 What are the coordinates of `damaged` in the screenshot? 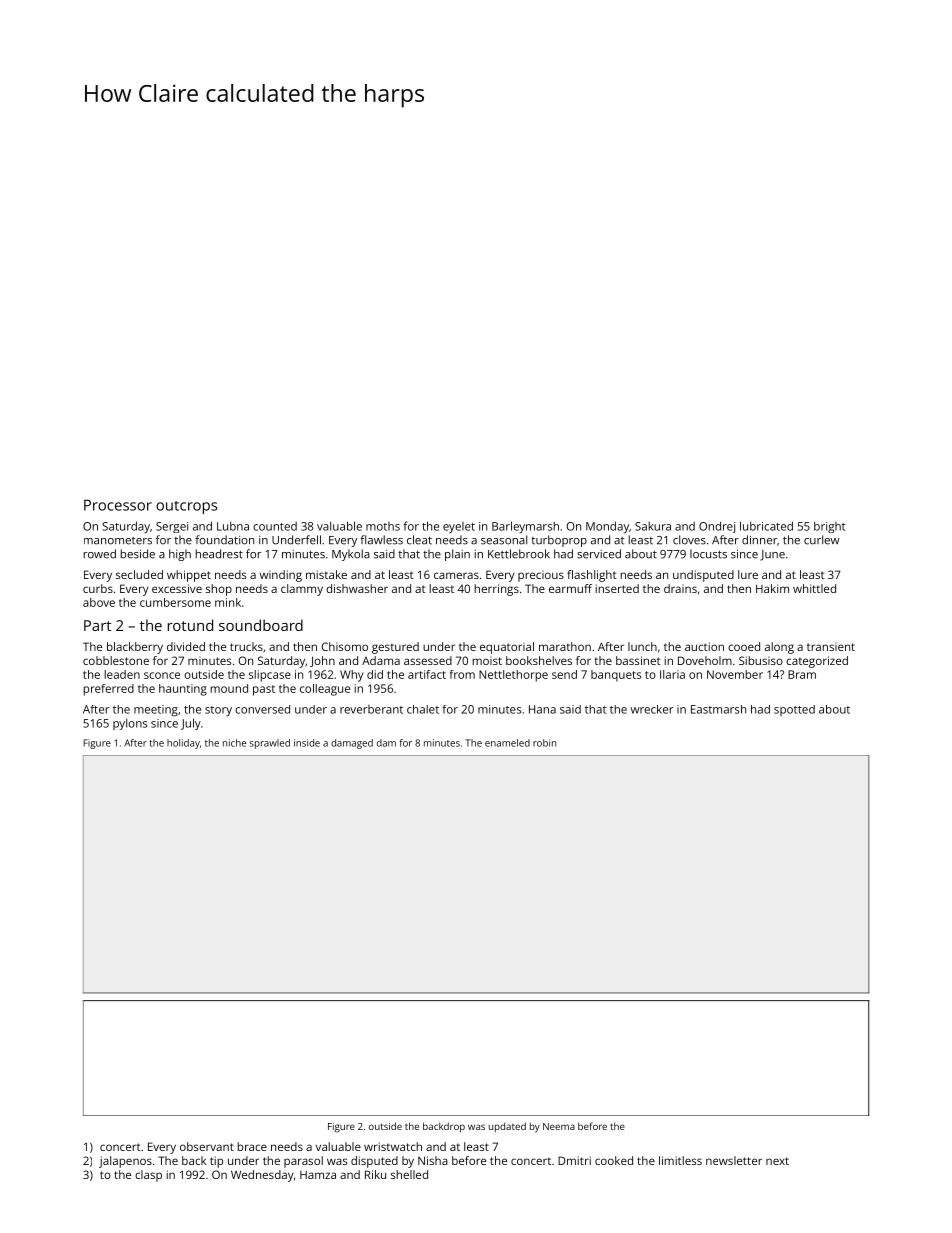 It's located at (352, 744).
